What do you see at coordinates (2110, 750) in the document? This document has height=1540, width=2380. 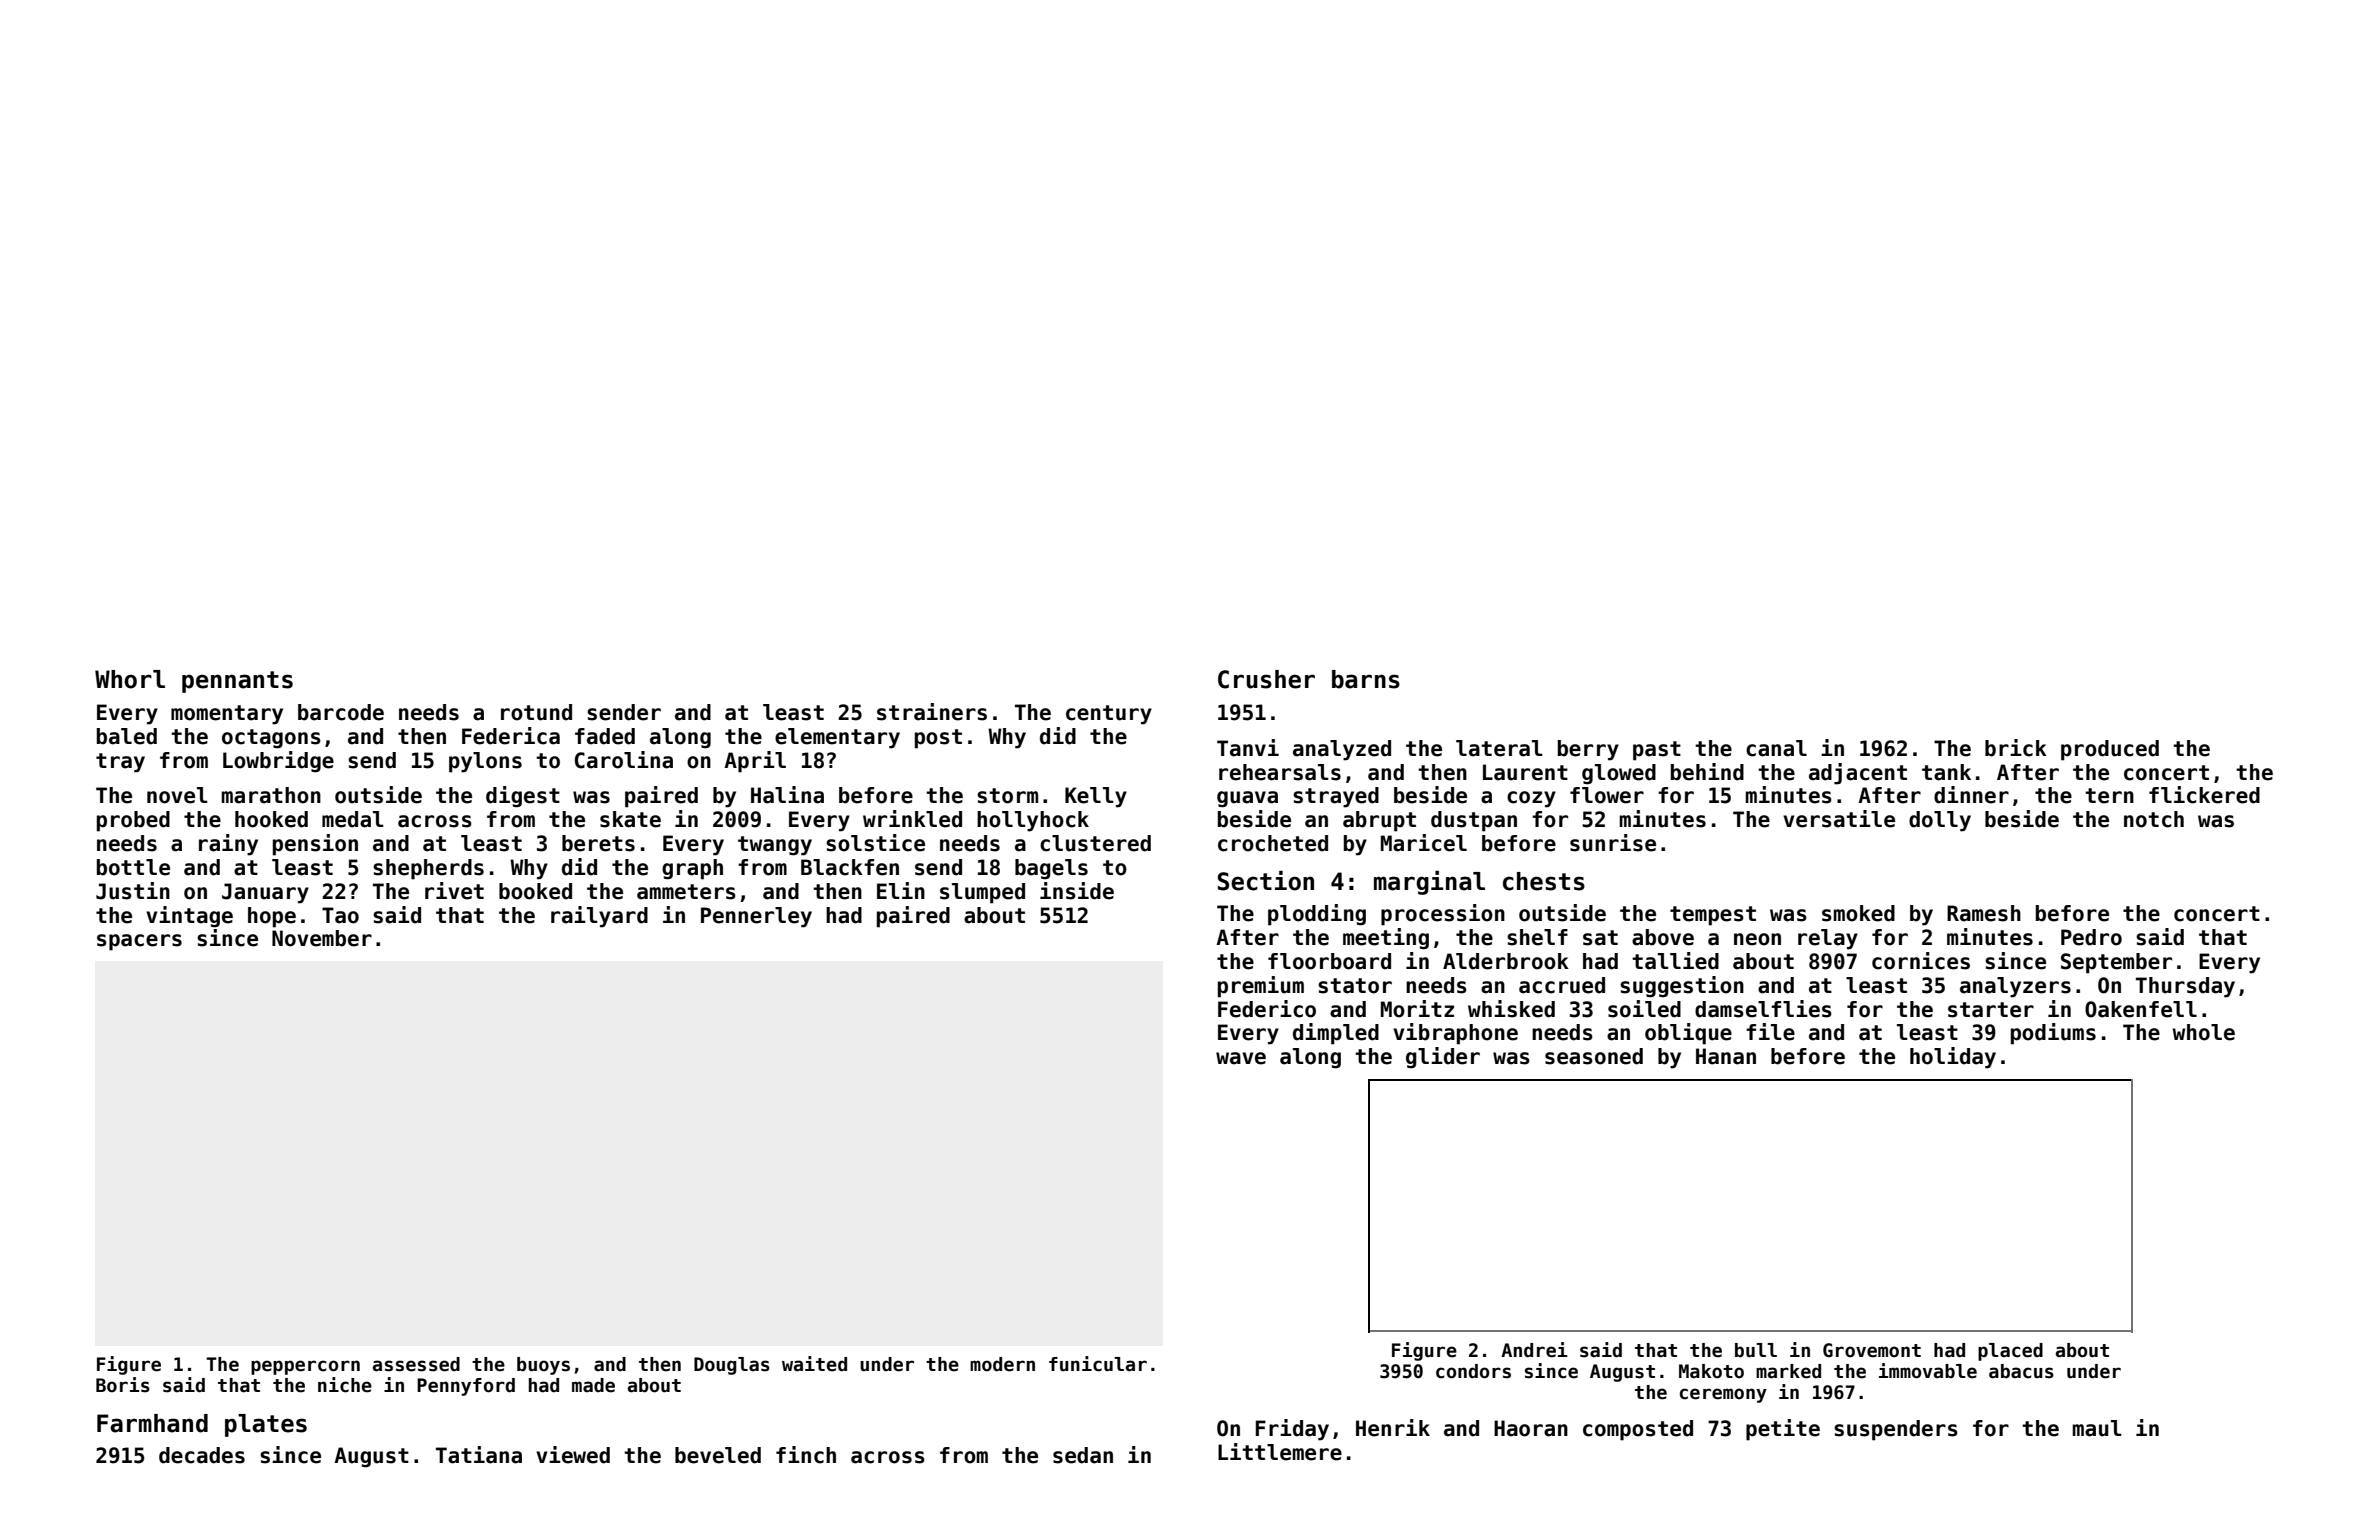 I see `produced` at bounding box center [2110, 750].
